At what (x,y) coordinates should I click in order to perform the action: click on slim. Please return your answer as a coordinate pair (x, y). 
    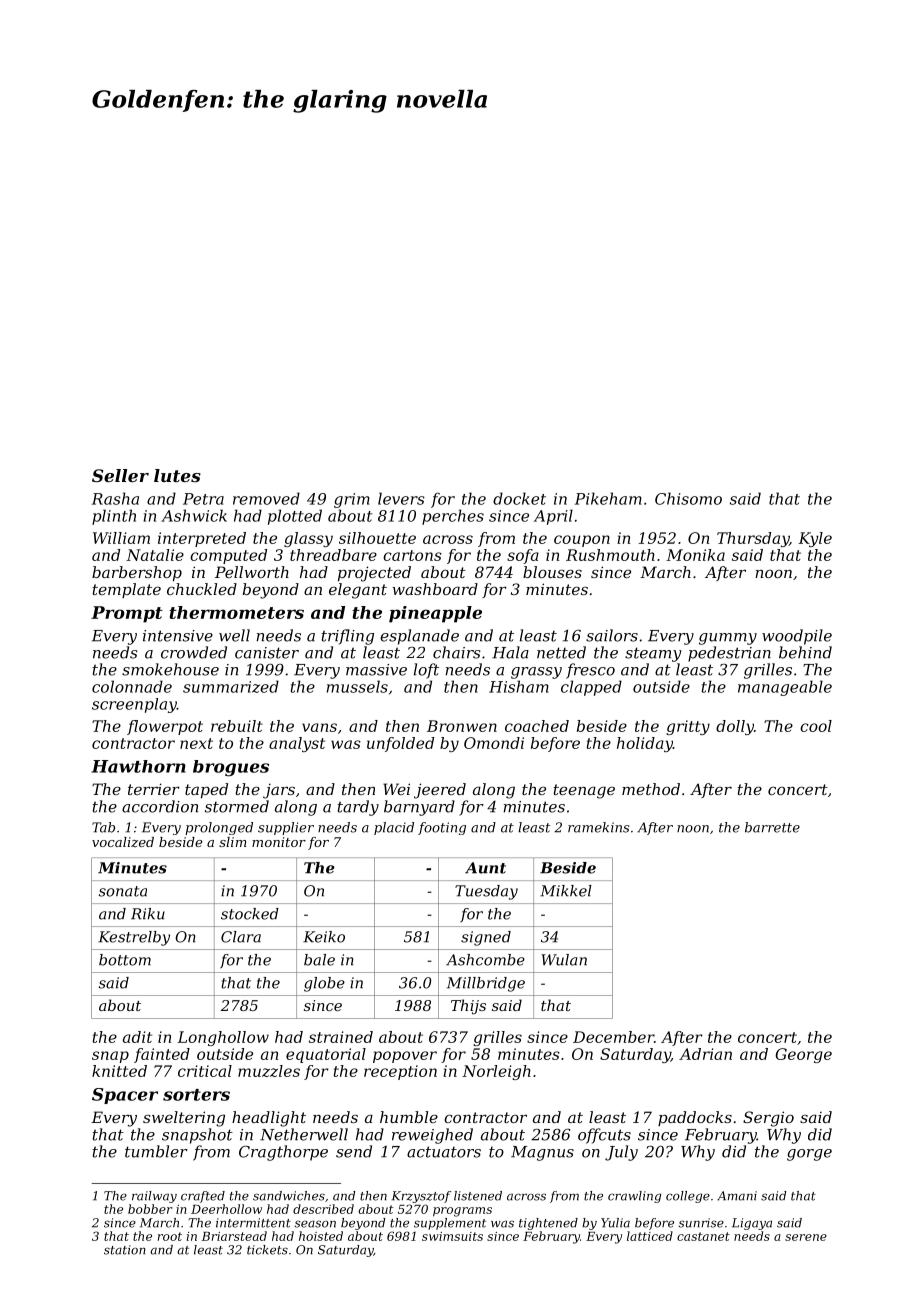
    Looking at the image, I should click on (233, 842).
